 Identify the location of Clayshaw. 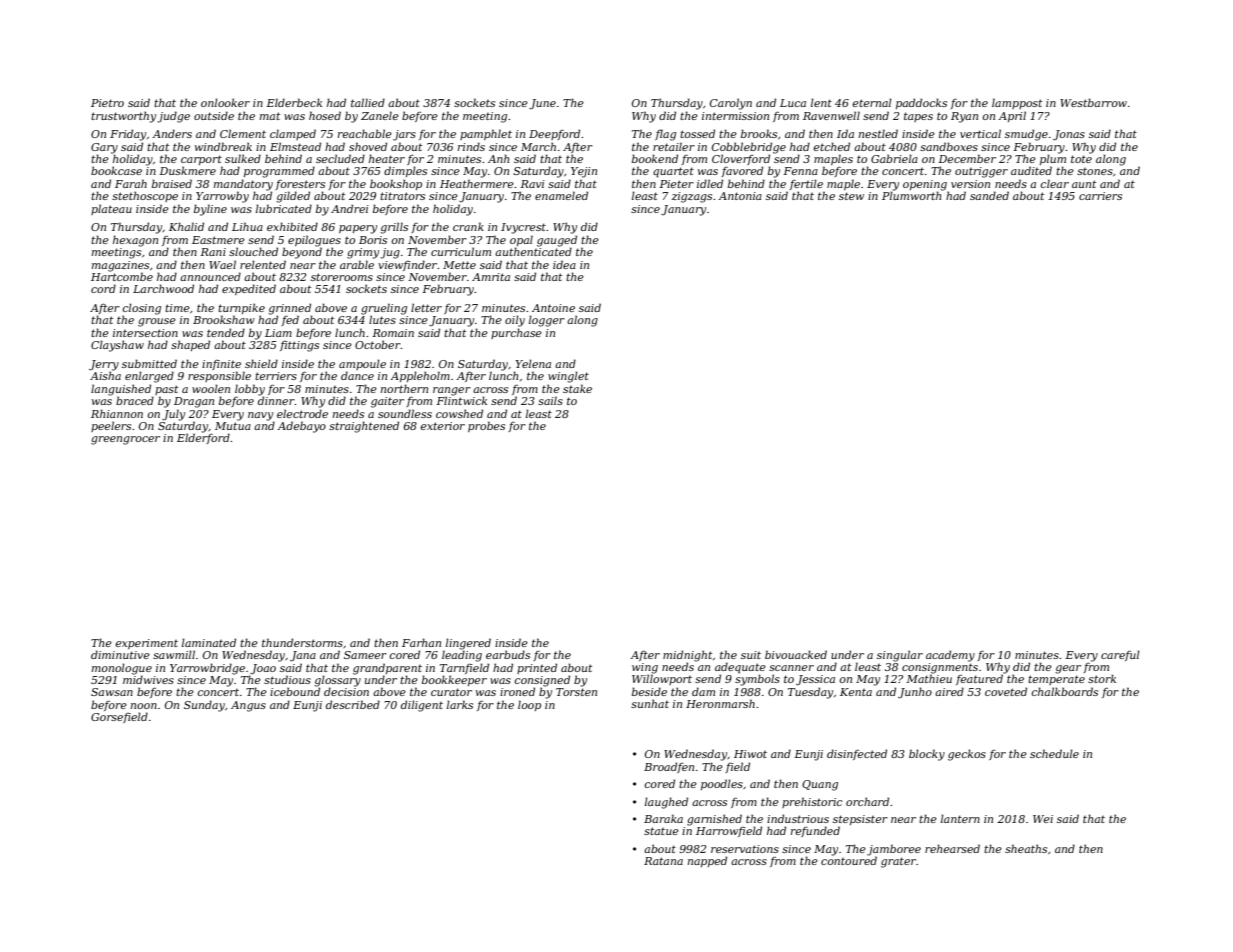
(117, 346).
